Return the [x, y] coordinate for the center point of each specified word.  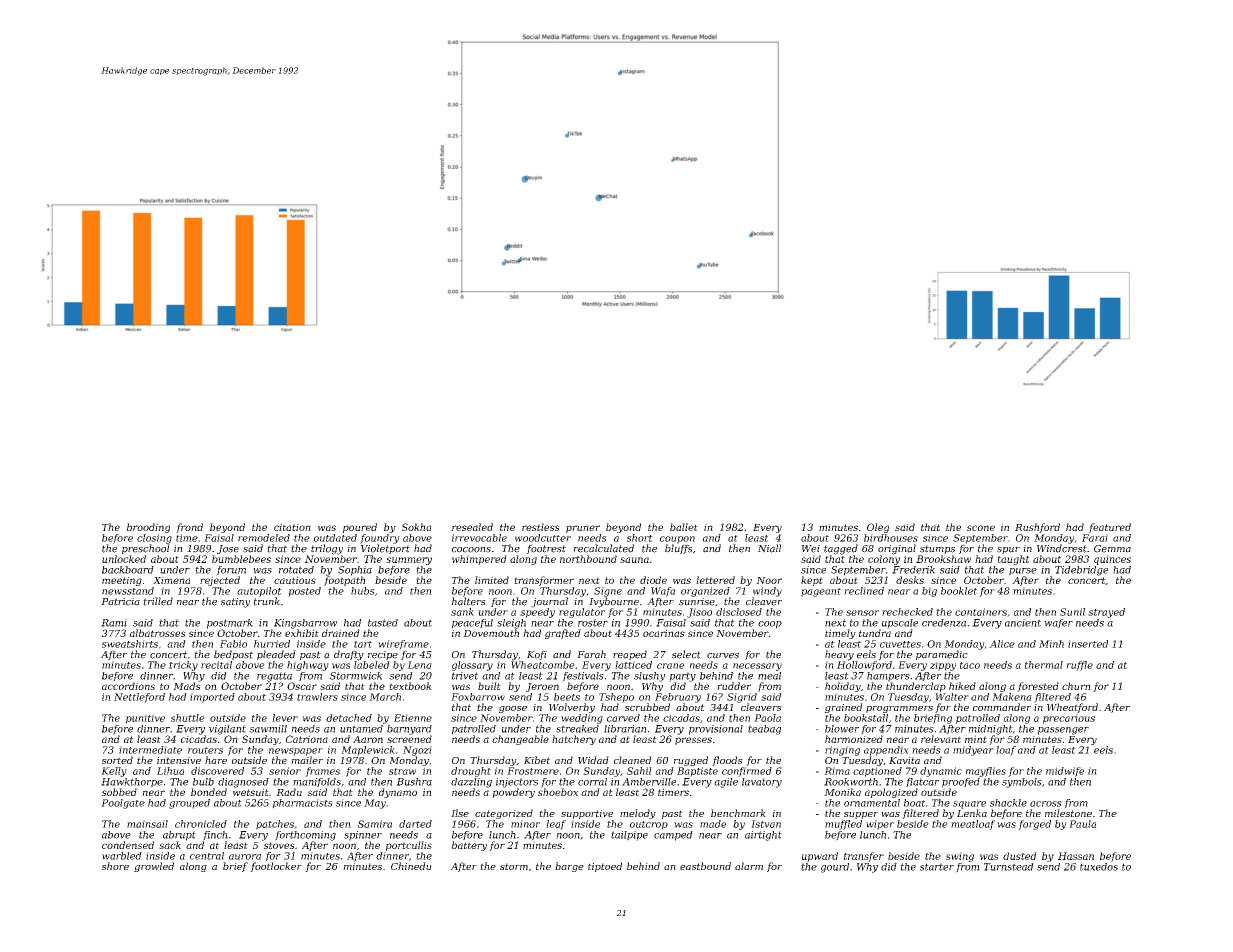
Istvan [766, 824]
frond [189, 528]
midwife [1065, 772]
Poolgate [123, 804]
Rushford [1037, 528]
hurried [272, 644]
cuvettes [900, 644]
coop [770, 625]
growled [154, 867]
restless [541, 527]
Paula [1082, 824]
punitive [145, 719]
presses [693, 741]
